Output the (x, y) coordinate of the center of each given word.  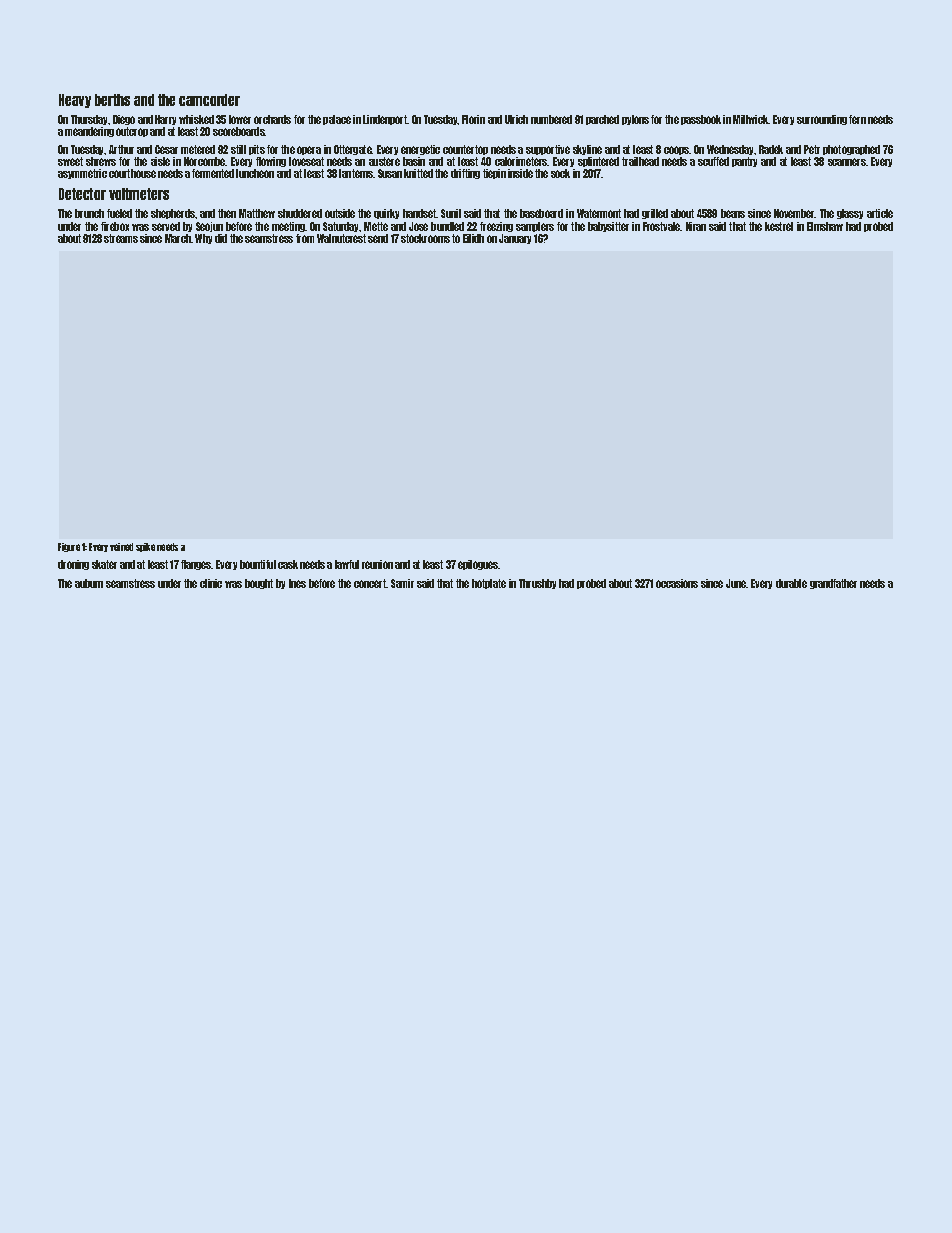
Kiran (696, 226)
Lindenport (385, 120)
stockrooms (425, 238)
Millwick (751, 119)
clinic (211, 583)
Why (203, 239)
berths (112, 100)
